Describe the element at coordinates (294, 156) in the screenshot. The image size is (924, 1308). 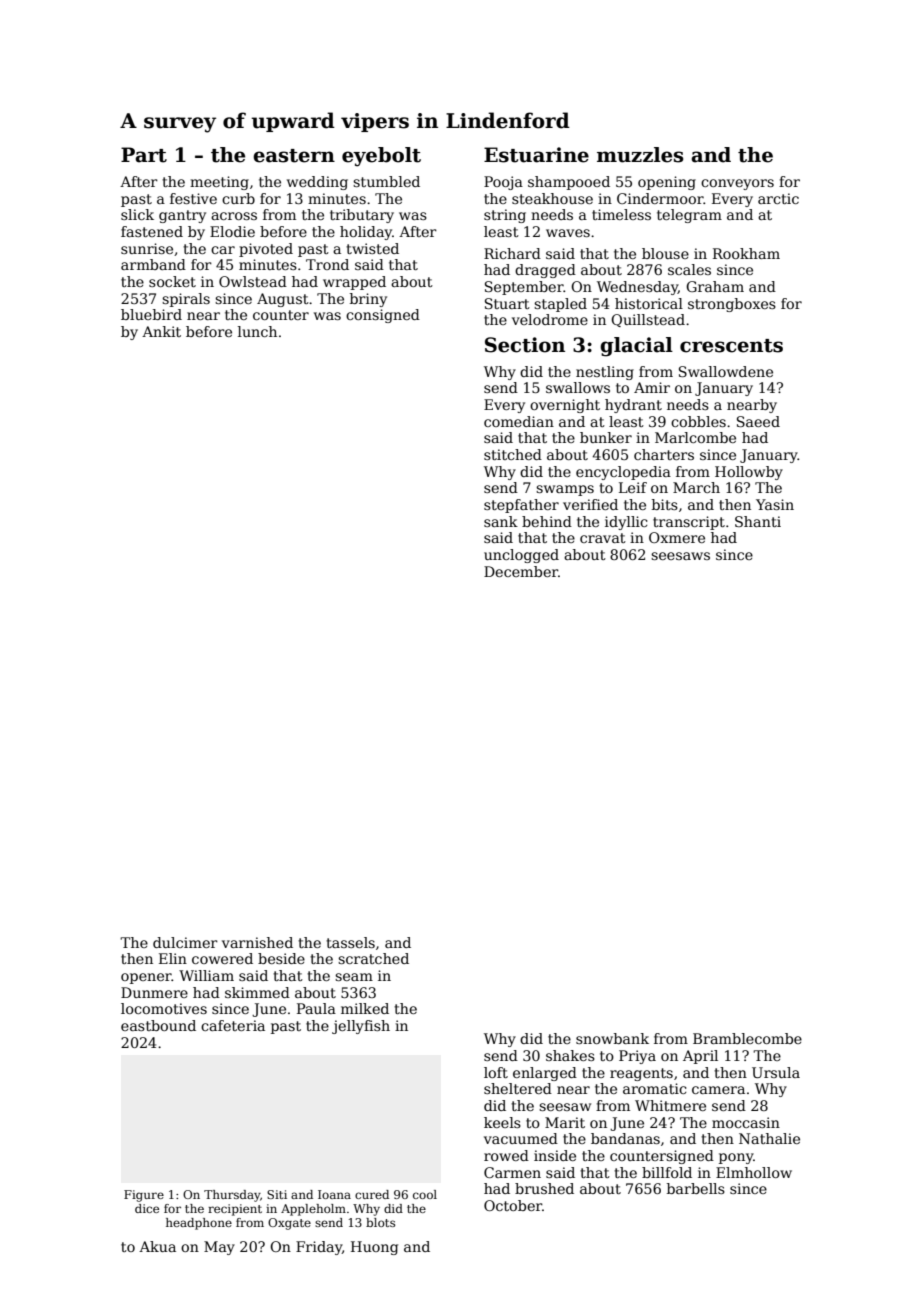
I see `eastern` at that location.
